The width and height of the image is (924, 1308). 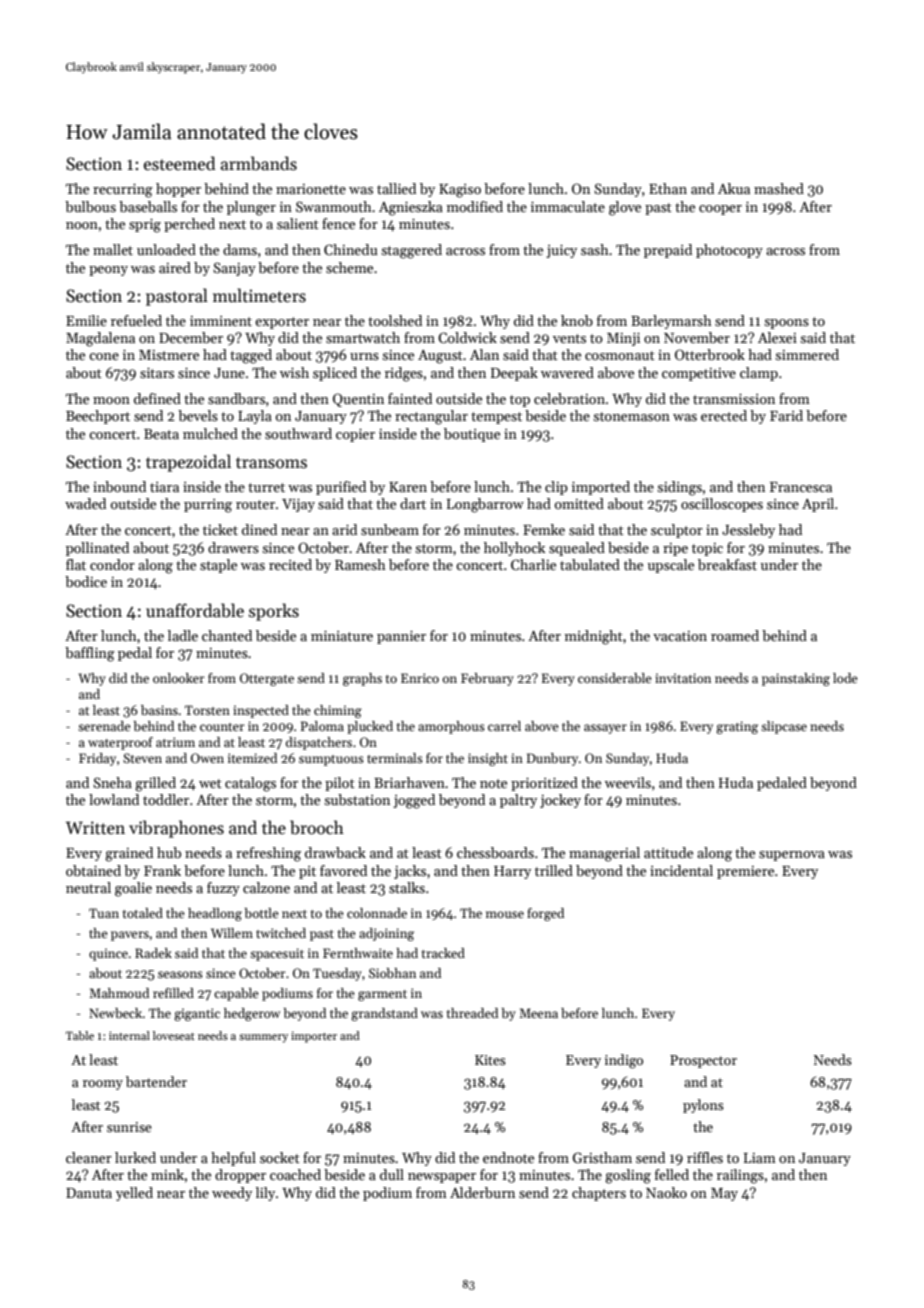 I want to click on supernova, so click(x=792, y=856).
